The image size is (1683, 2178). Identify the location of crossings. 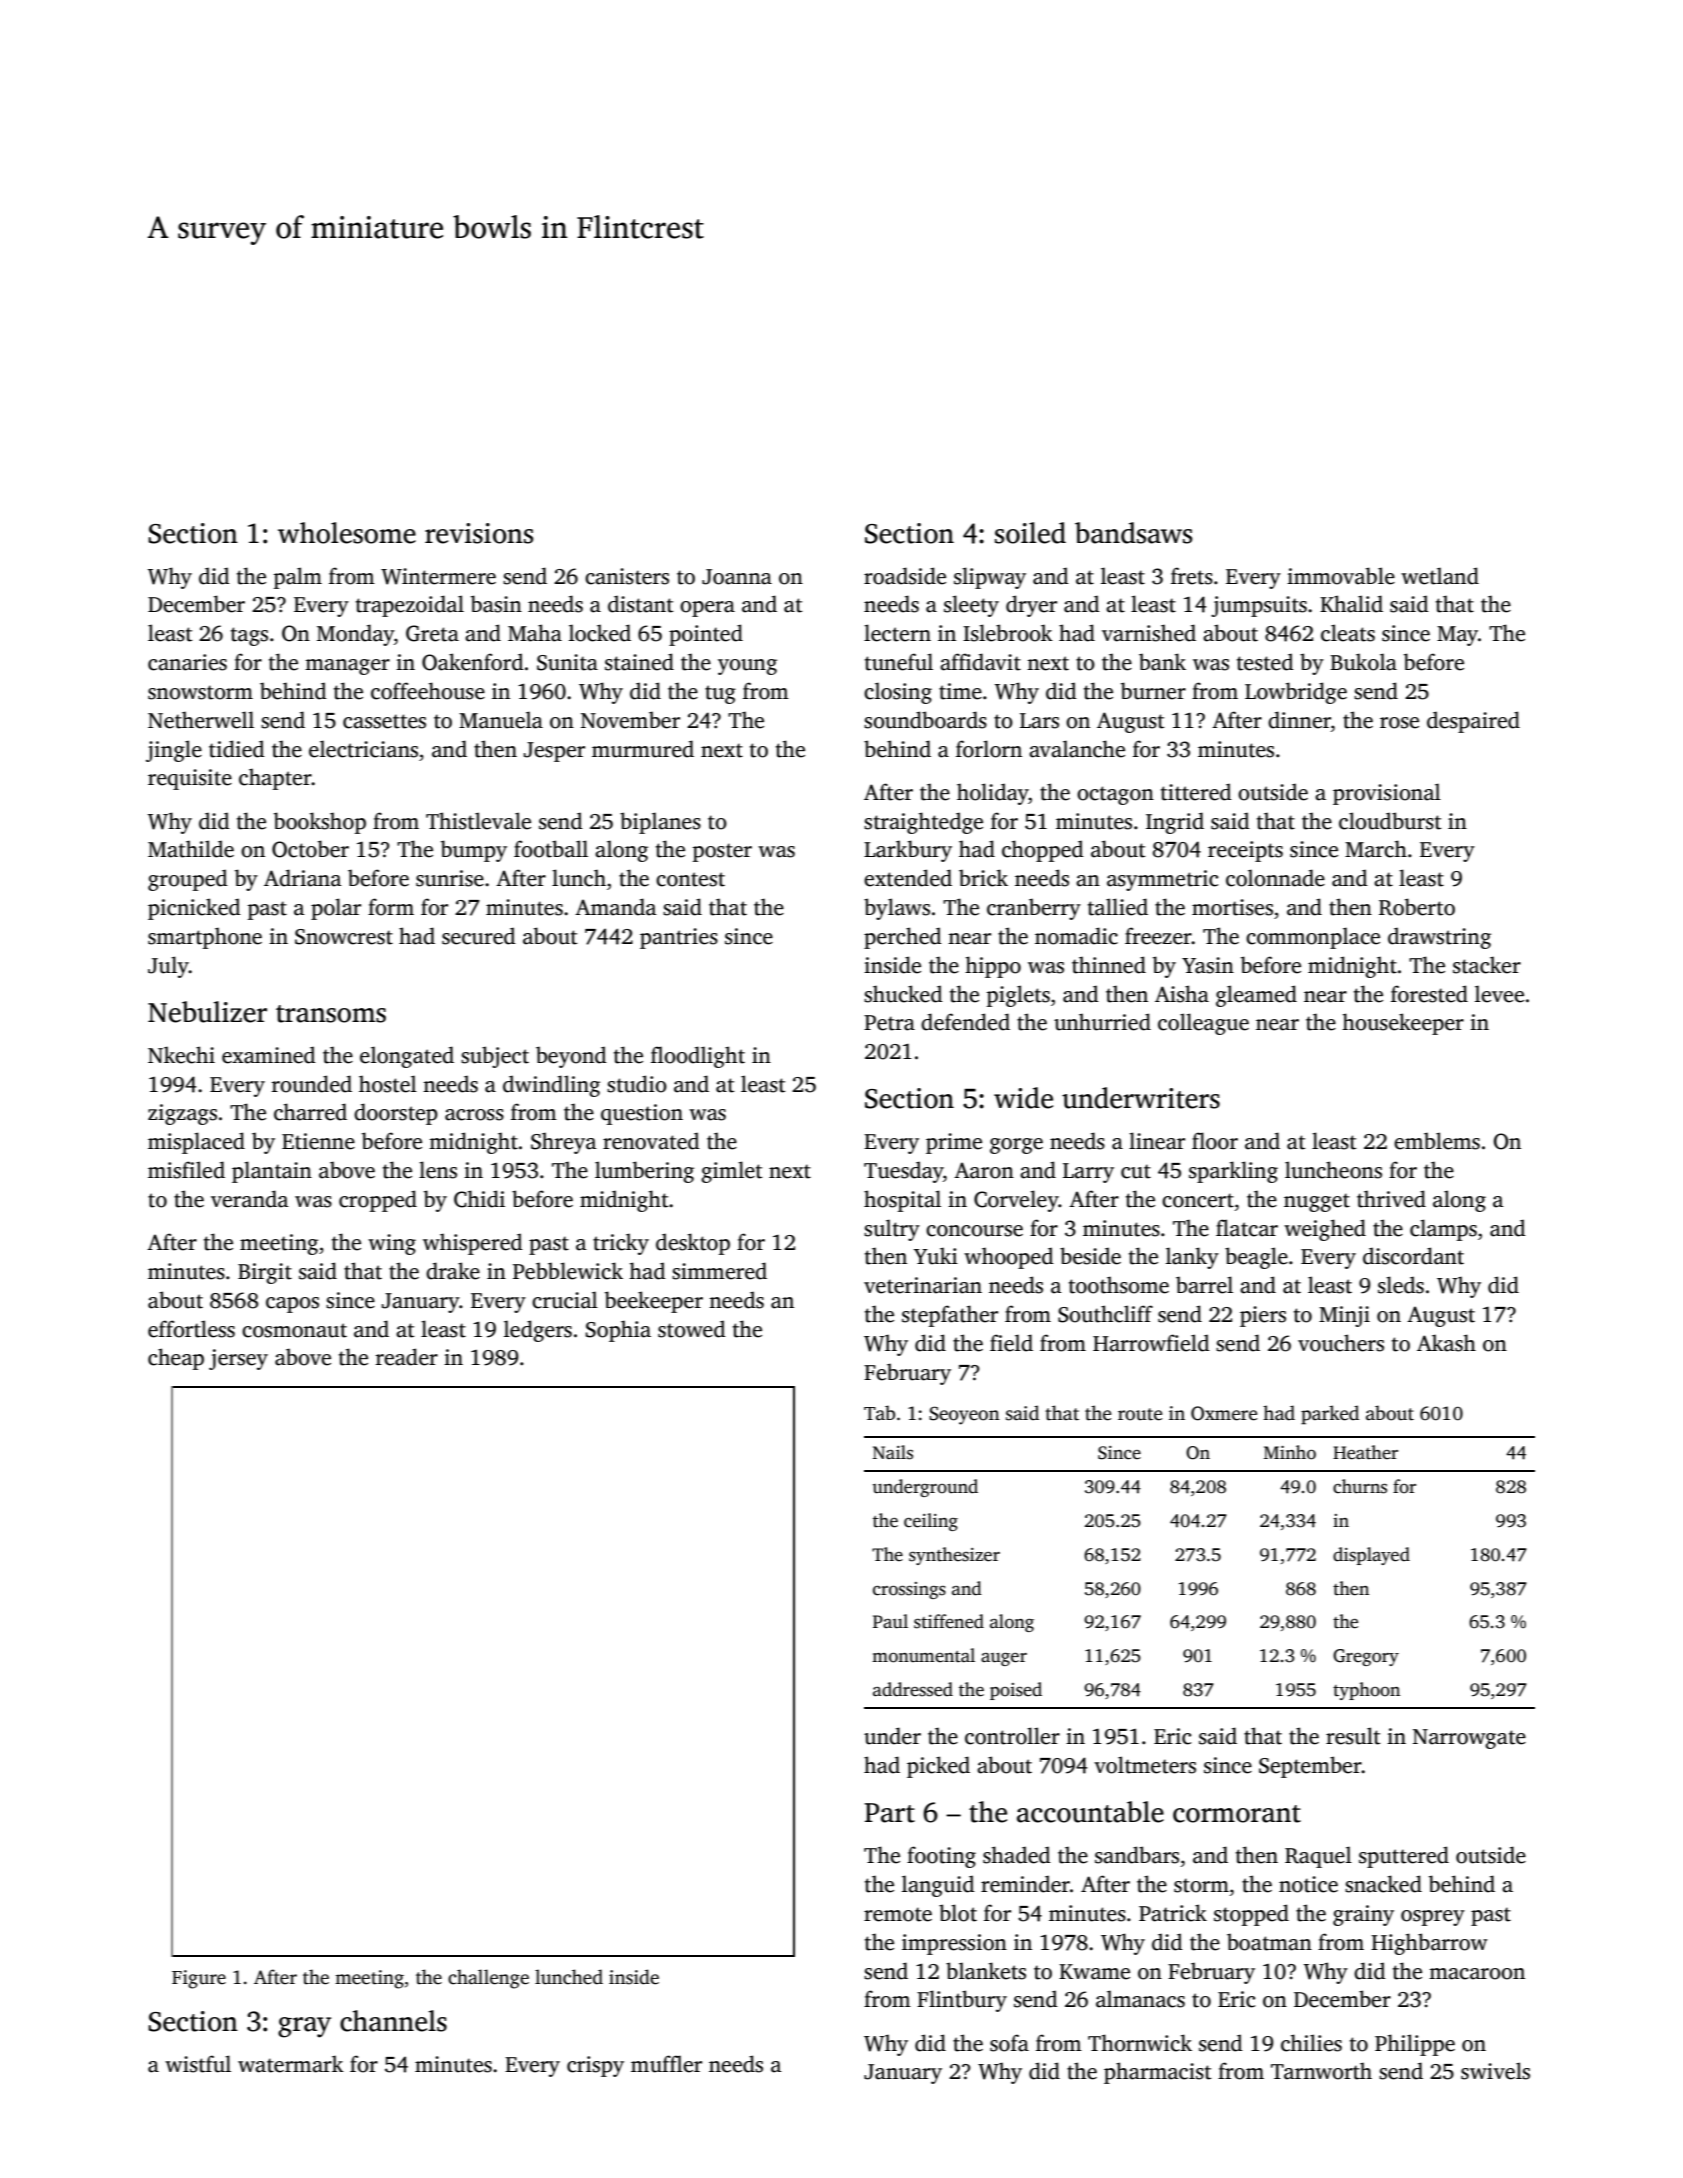
(909, 1590).
